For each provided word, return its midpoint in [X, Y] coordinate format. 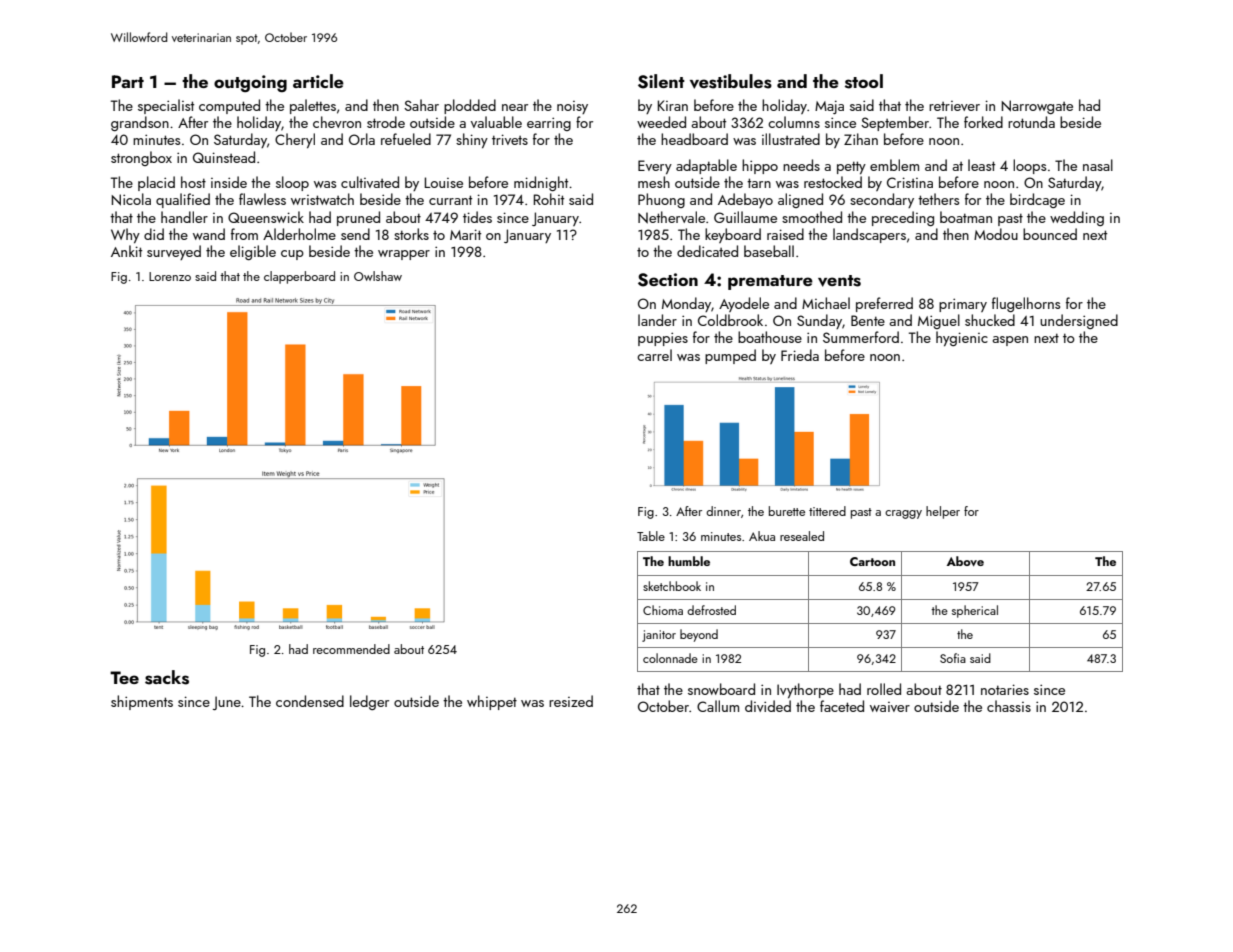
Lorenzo [170, 276]
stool [864, 81]
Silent [661, 81]
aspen [1010, 341]
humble [689, 561]
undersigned [1079, 321]
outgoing [250, 83]
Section [668, 280]
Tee [124, 677]
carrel [654, 355]
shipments [142, 702]
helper [943, 512]
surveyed [174, 252]
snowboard [721, 689]
